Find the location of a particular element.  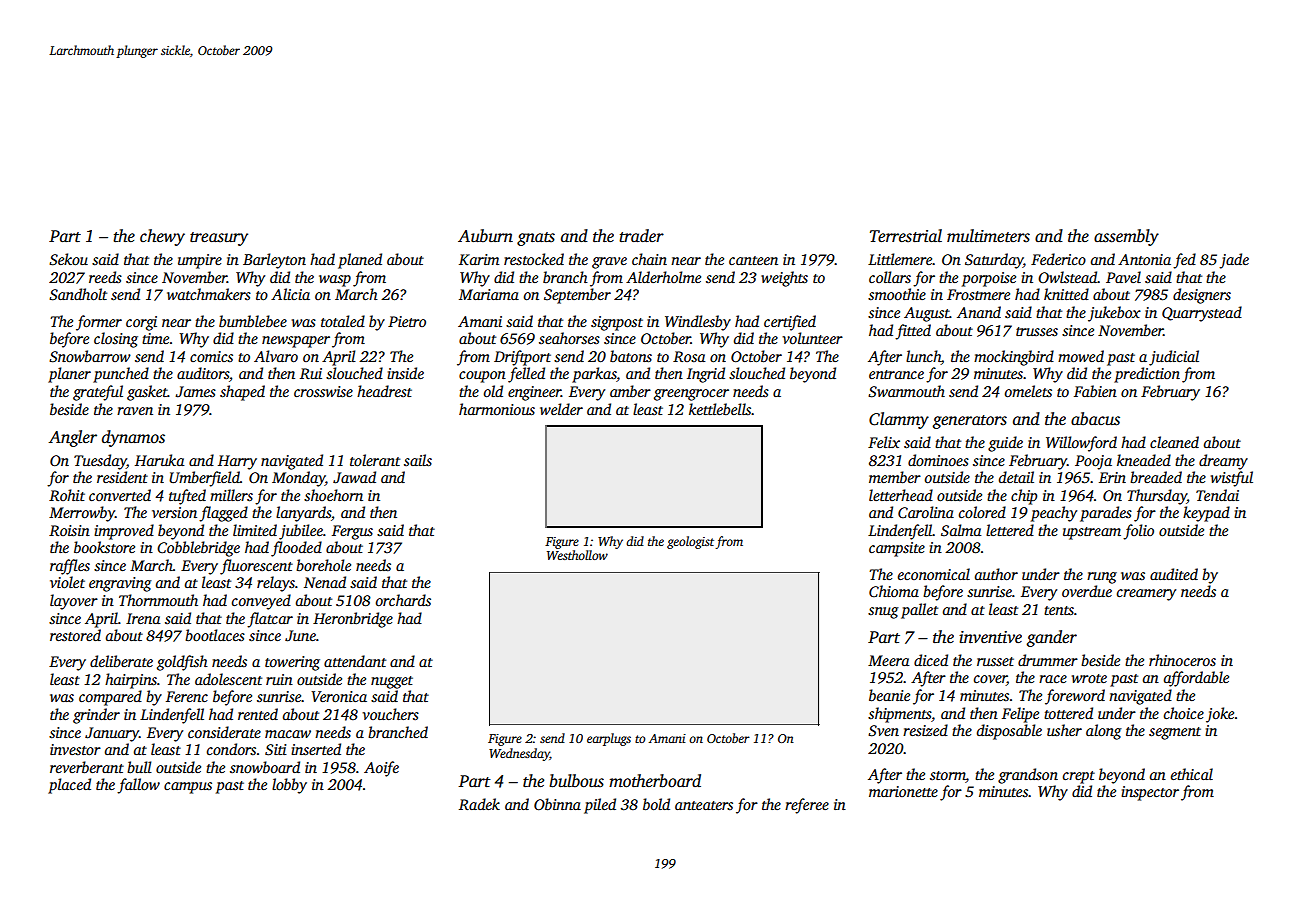

lobby is located at coordinates (289, 786).
